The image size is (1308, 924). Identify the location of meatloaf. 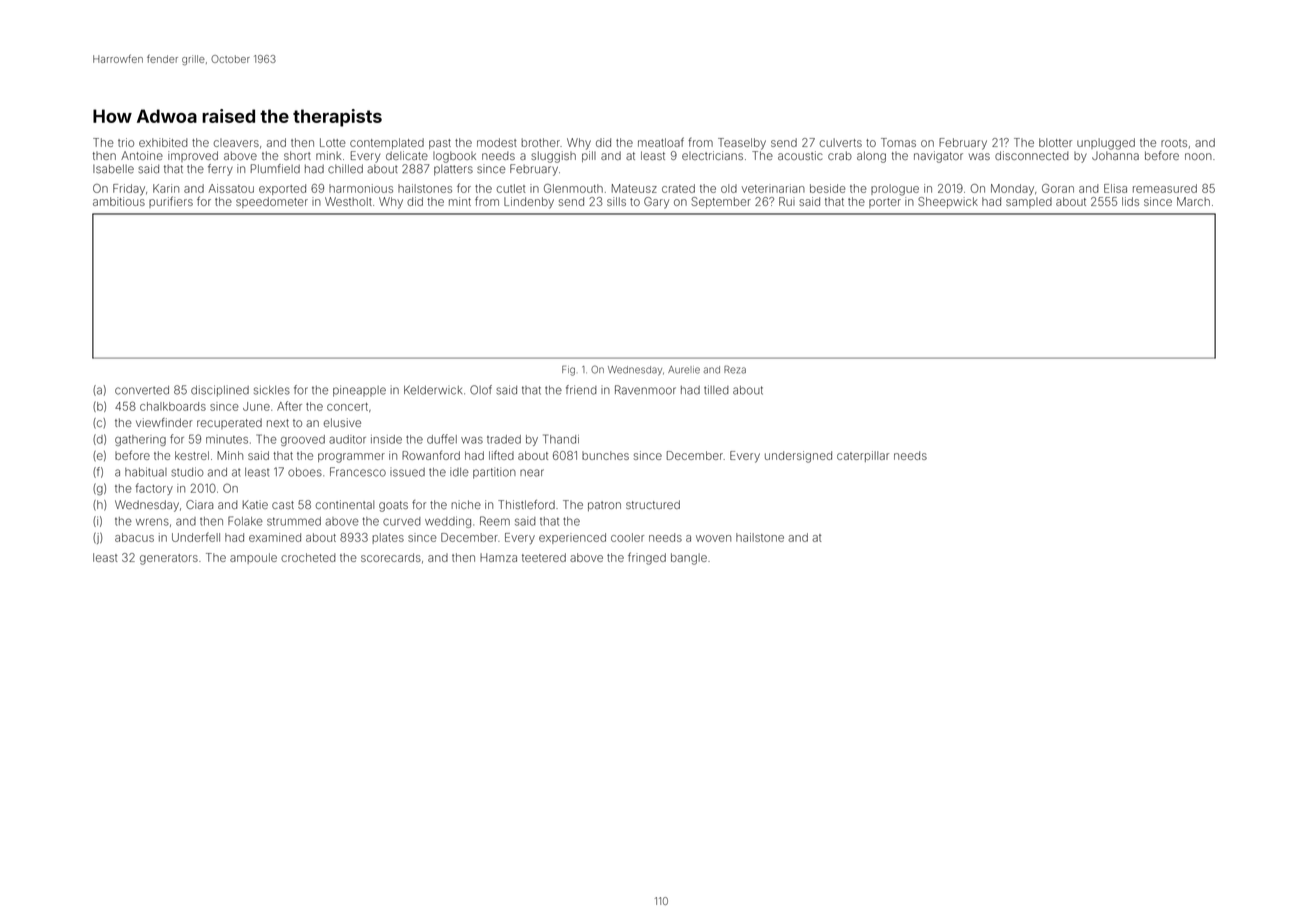
(661, 142).
